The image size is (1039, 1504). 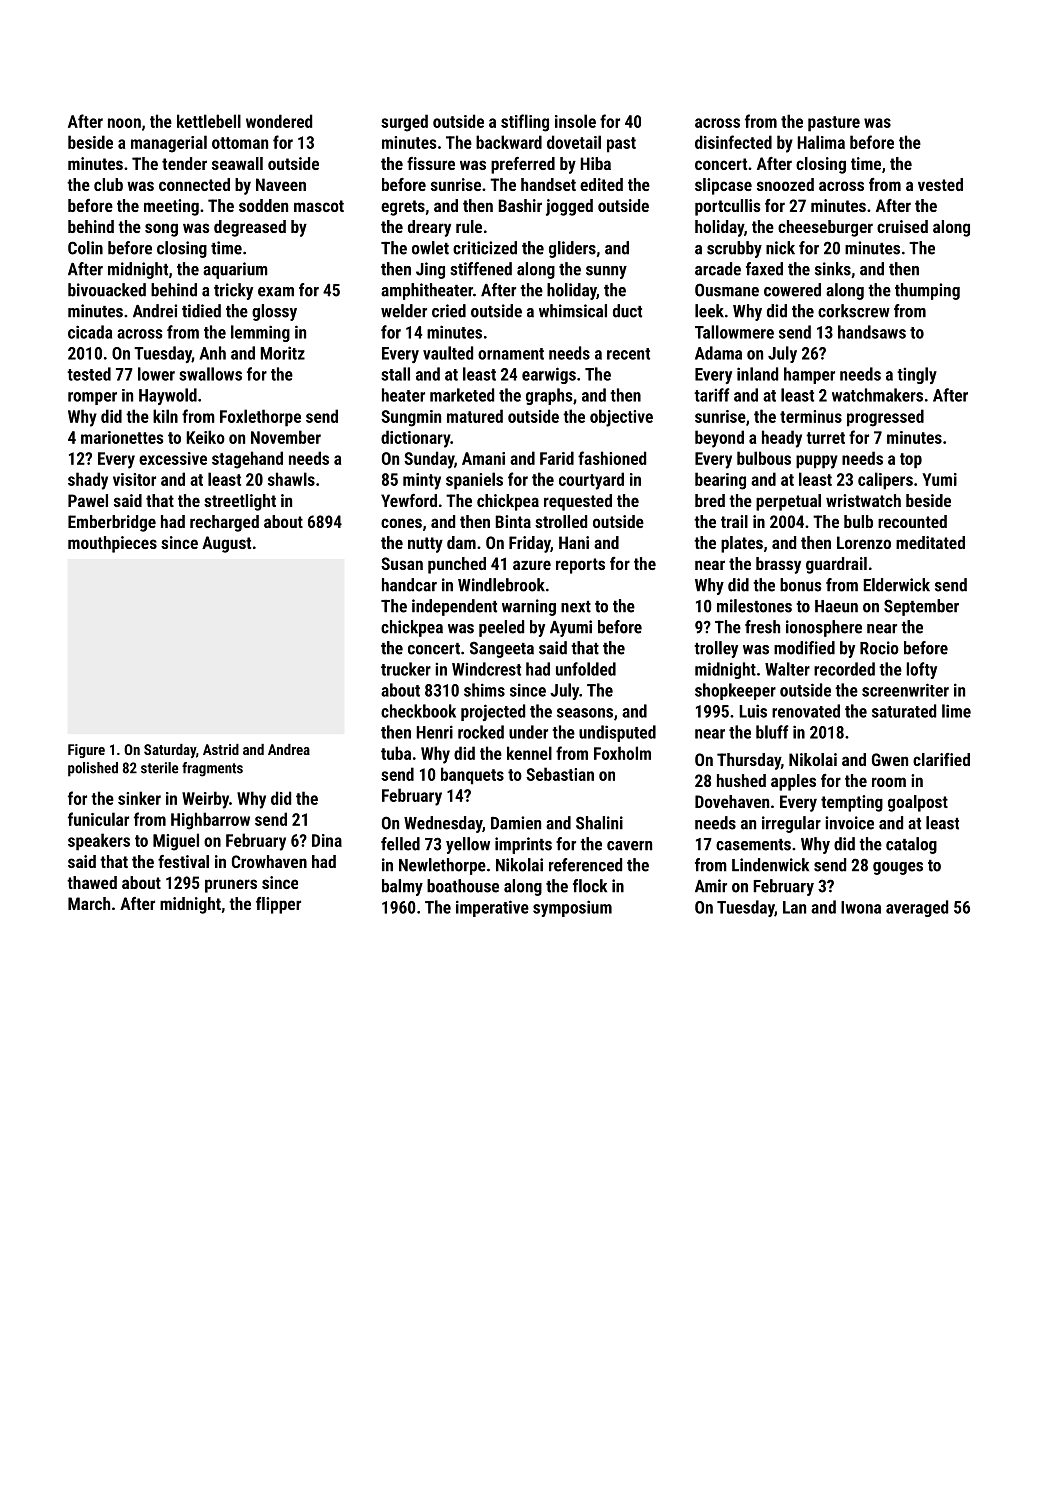 I want to click on Halima, so click(x=821, y=142).
